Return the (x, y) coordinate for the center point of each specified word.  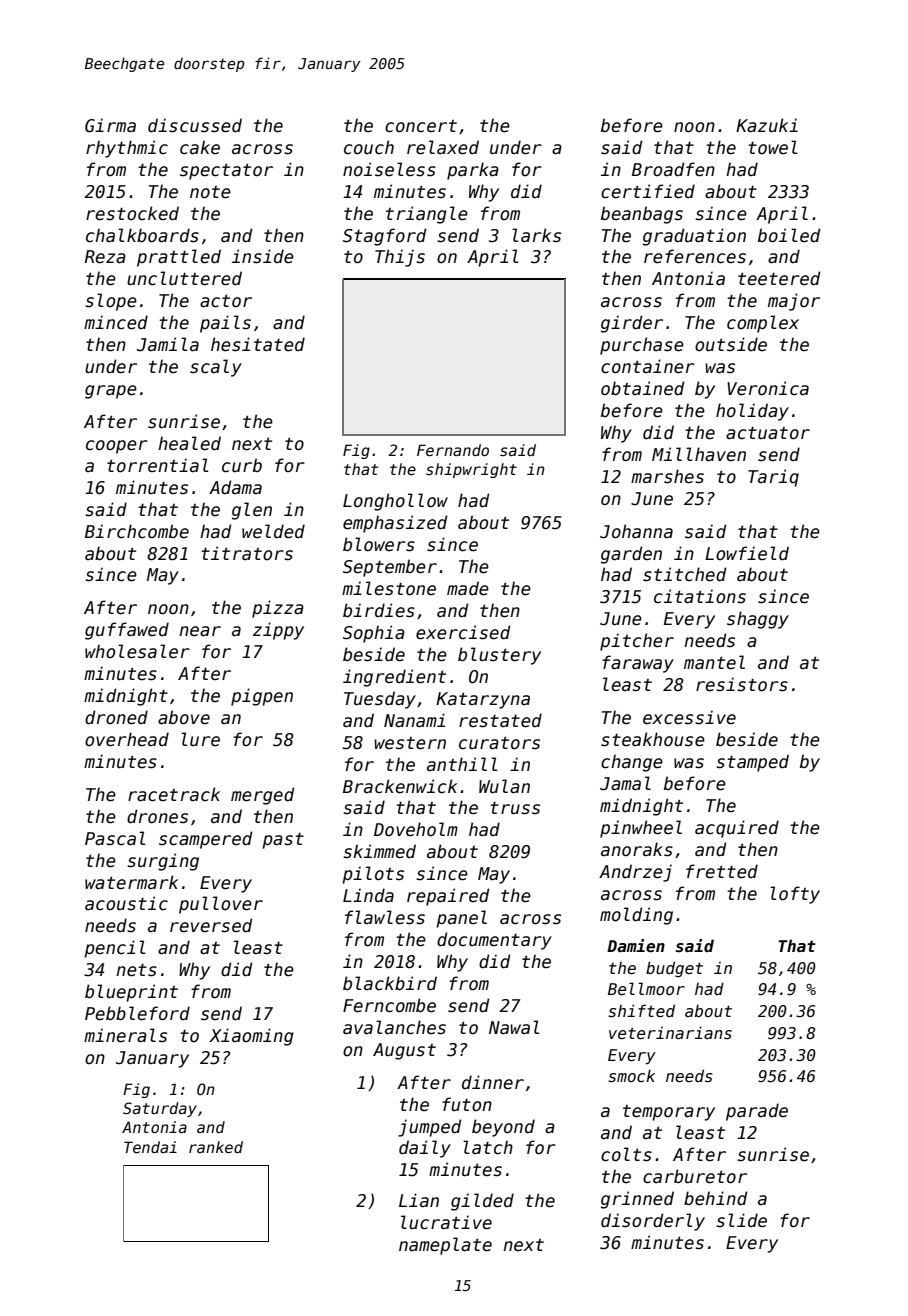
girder (632, 324)
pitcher (637, 642)
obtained (642, 388)
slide (741, 1220)
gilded (482, 1202)
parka (473, 171)
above (184, 717)
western (410, 743)
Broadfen (673, 169)
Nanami (414, 720)
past (283, 841)
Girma (110, 125)
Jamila (168, 344)
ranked (216, 1147)
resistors (742, 684)
